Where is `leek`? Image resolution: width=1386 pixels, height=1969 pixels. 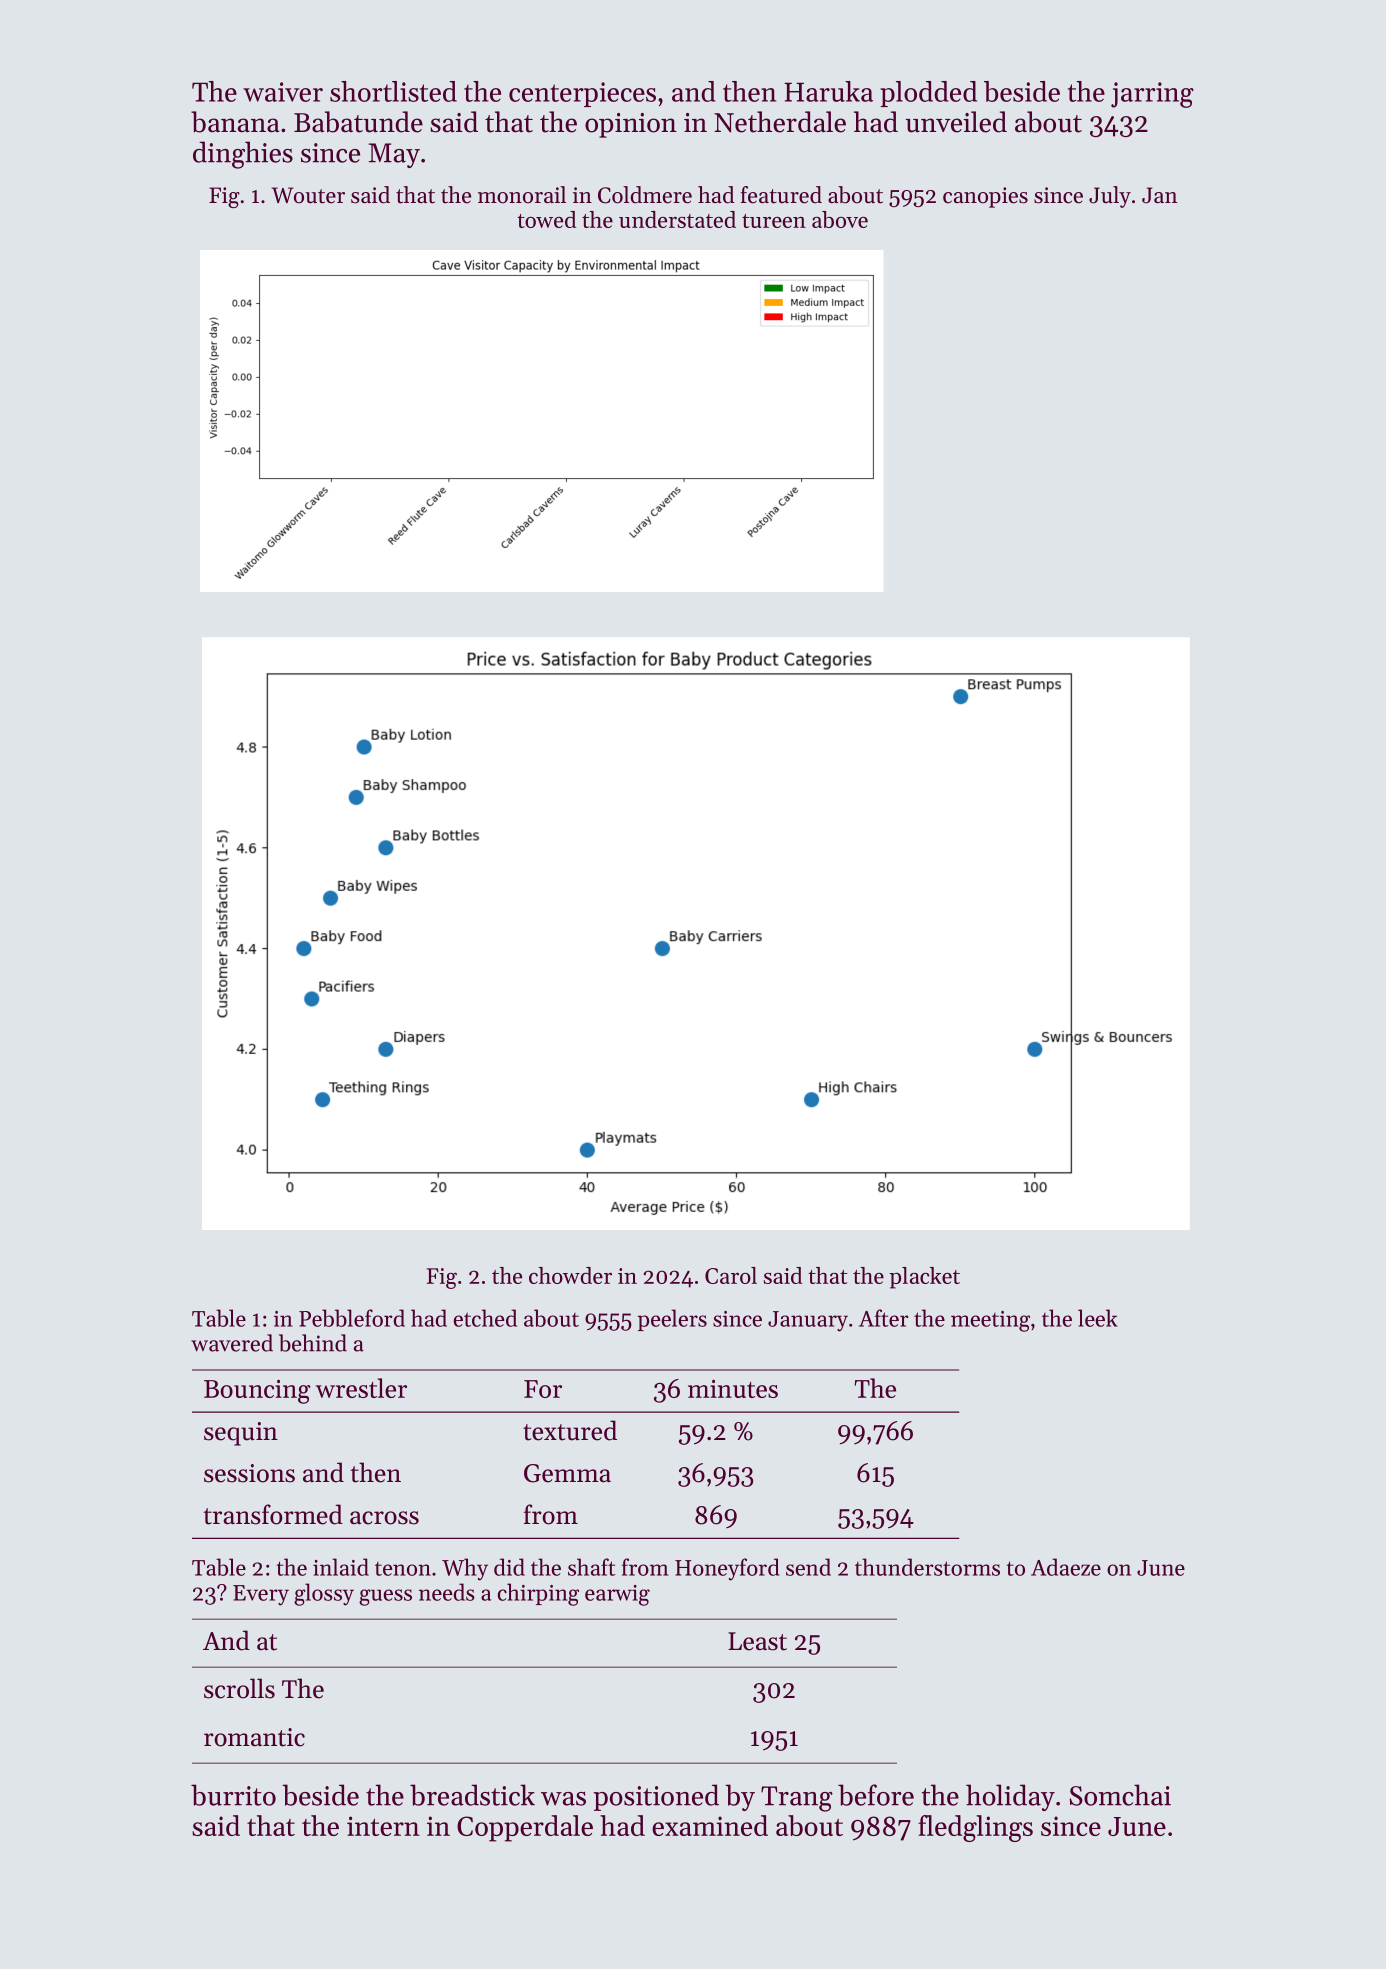
leek is located at coordinates (1097, 1318).
